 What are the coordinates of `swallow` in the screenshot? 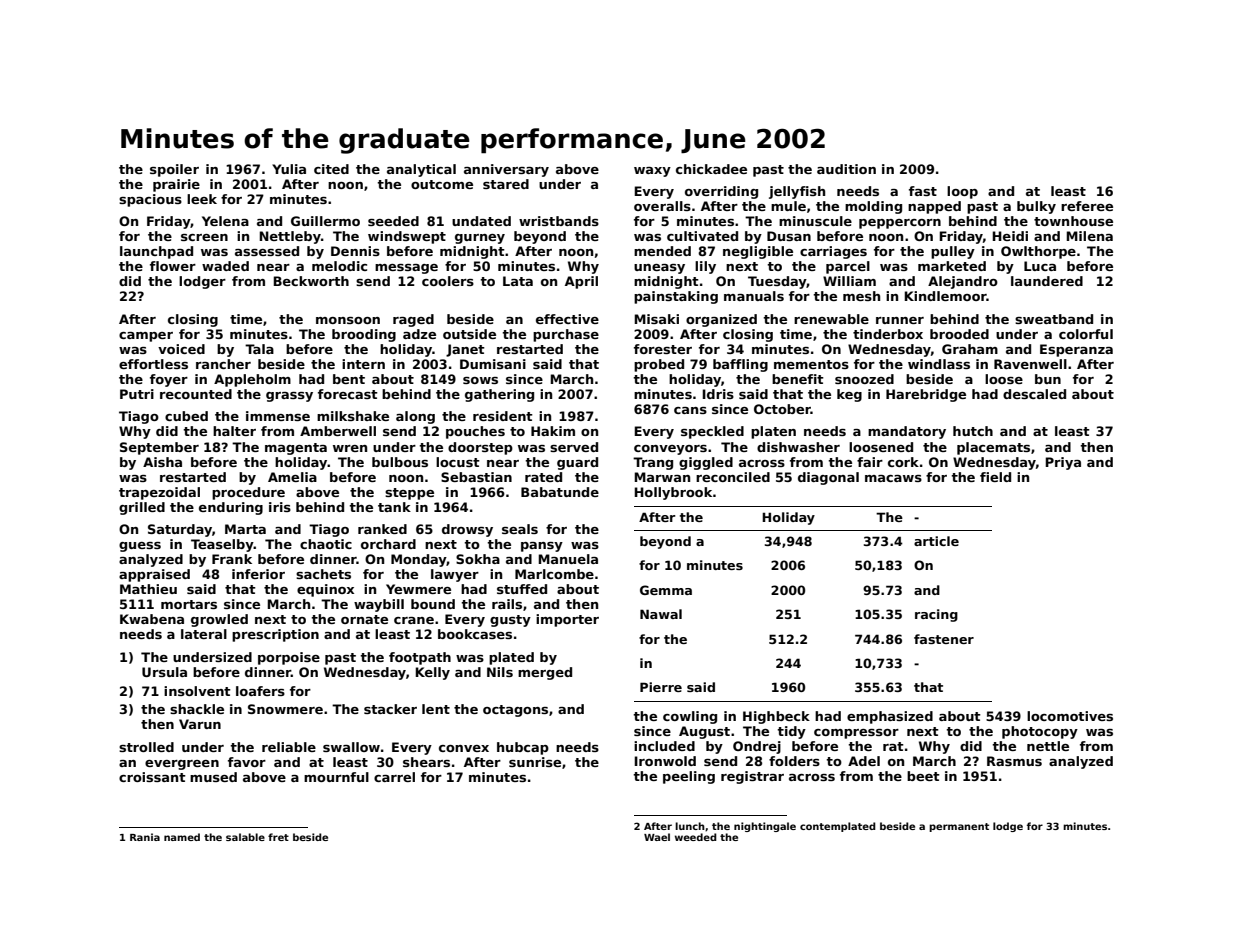 It's located at (351, 747).
